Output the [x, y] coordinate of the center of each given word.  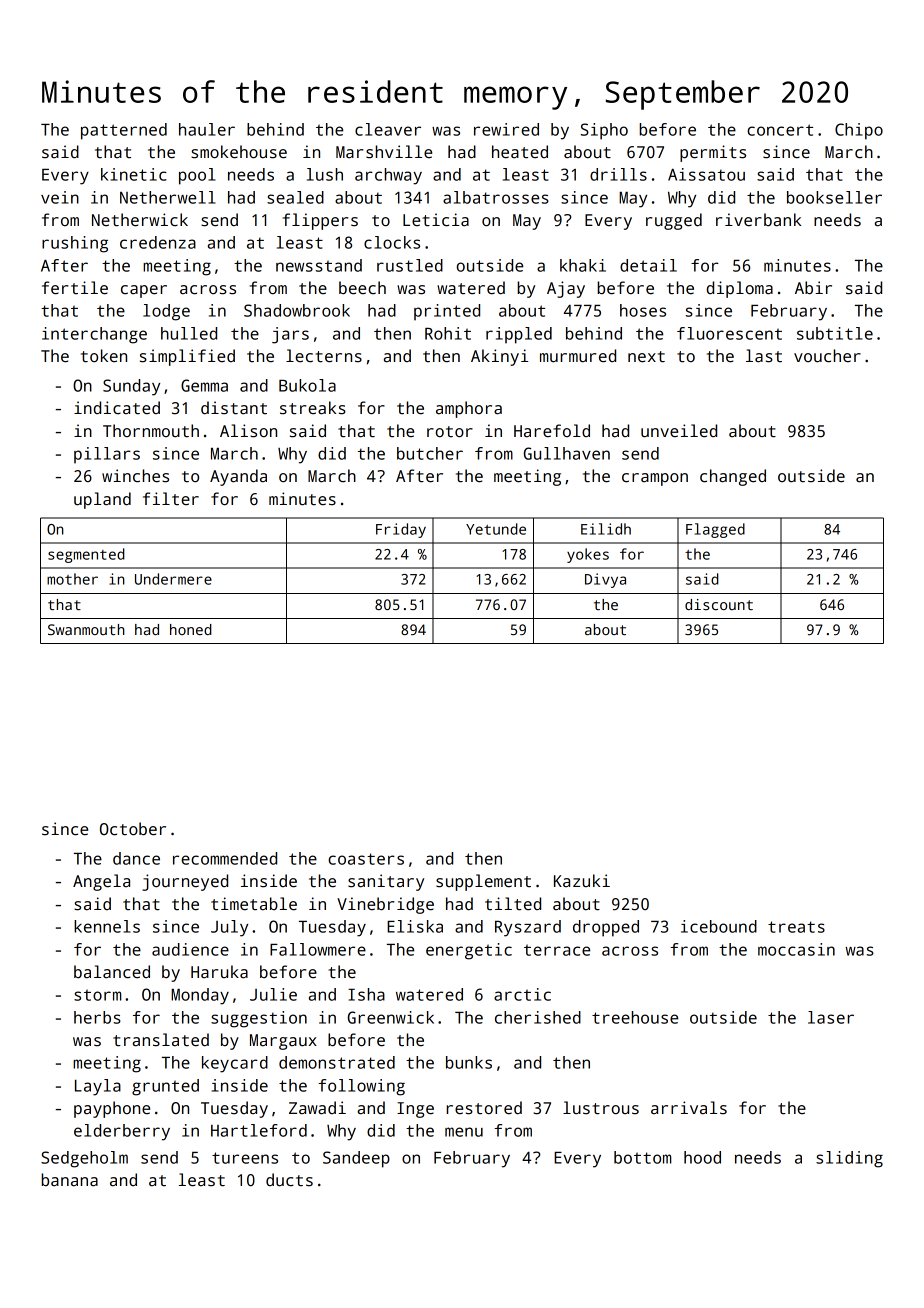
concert [780, 130]
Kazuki [582, 880]
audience [190, 949]
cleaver [388, 129]
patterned [124, 131]
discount [719, 604]
